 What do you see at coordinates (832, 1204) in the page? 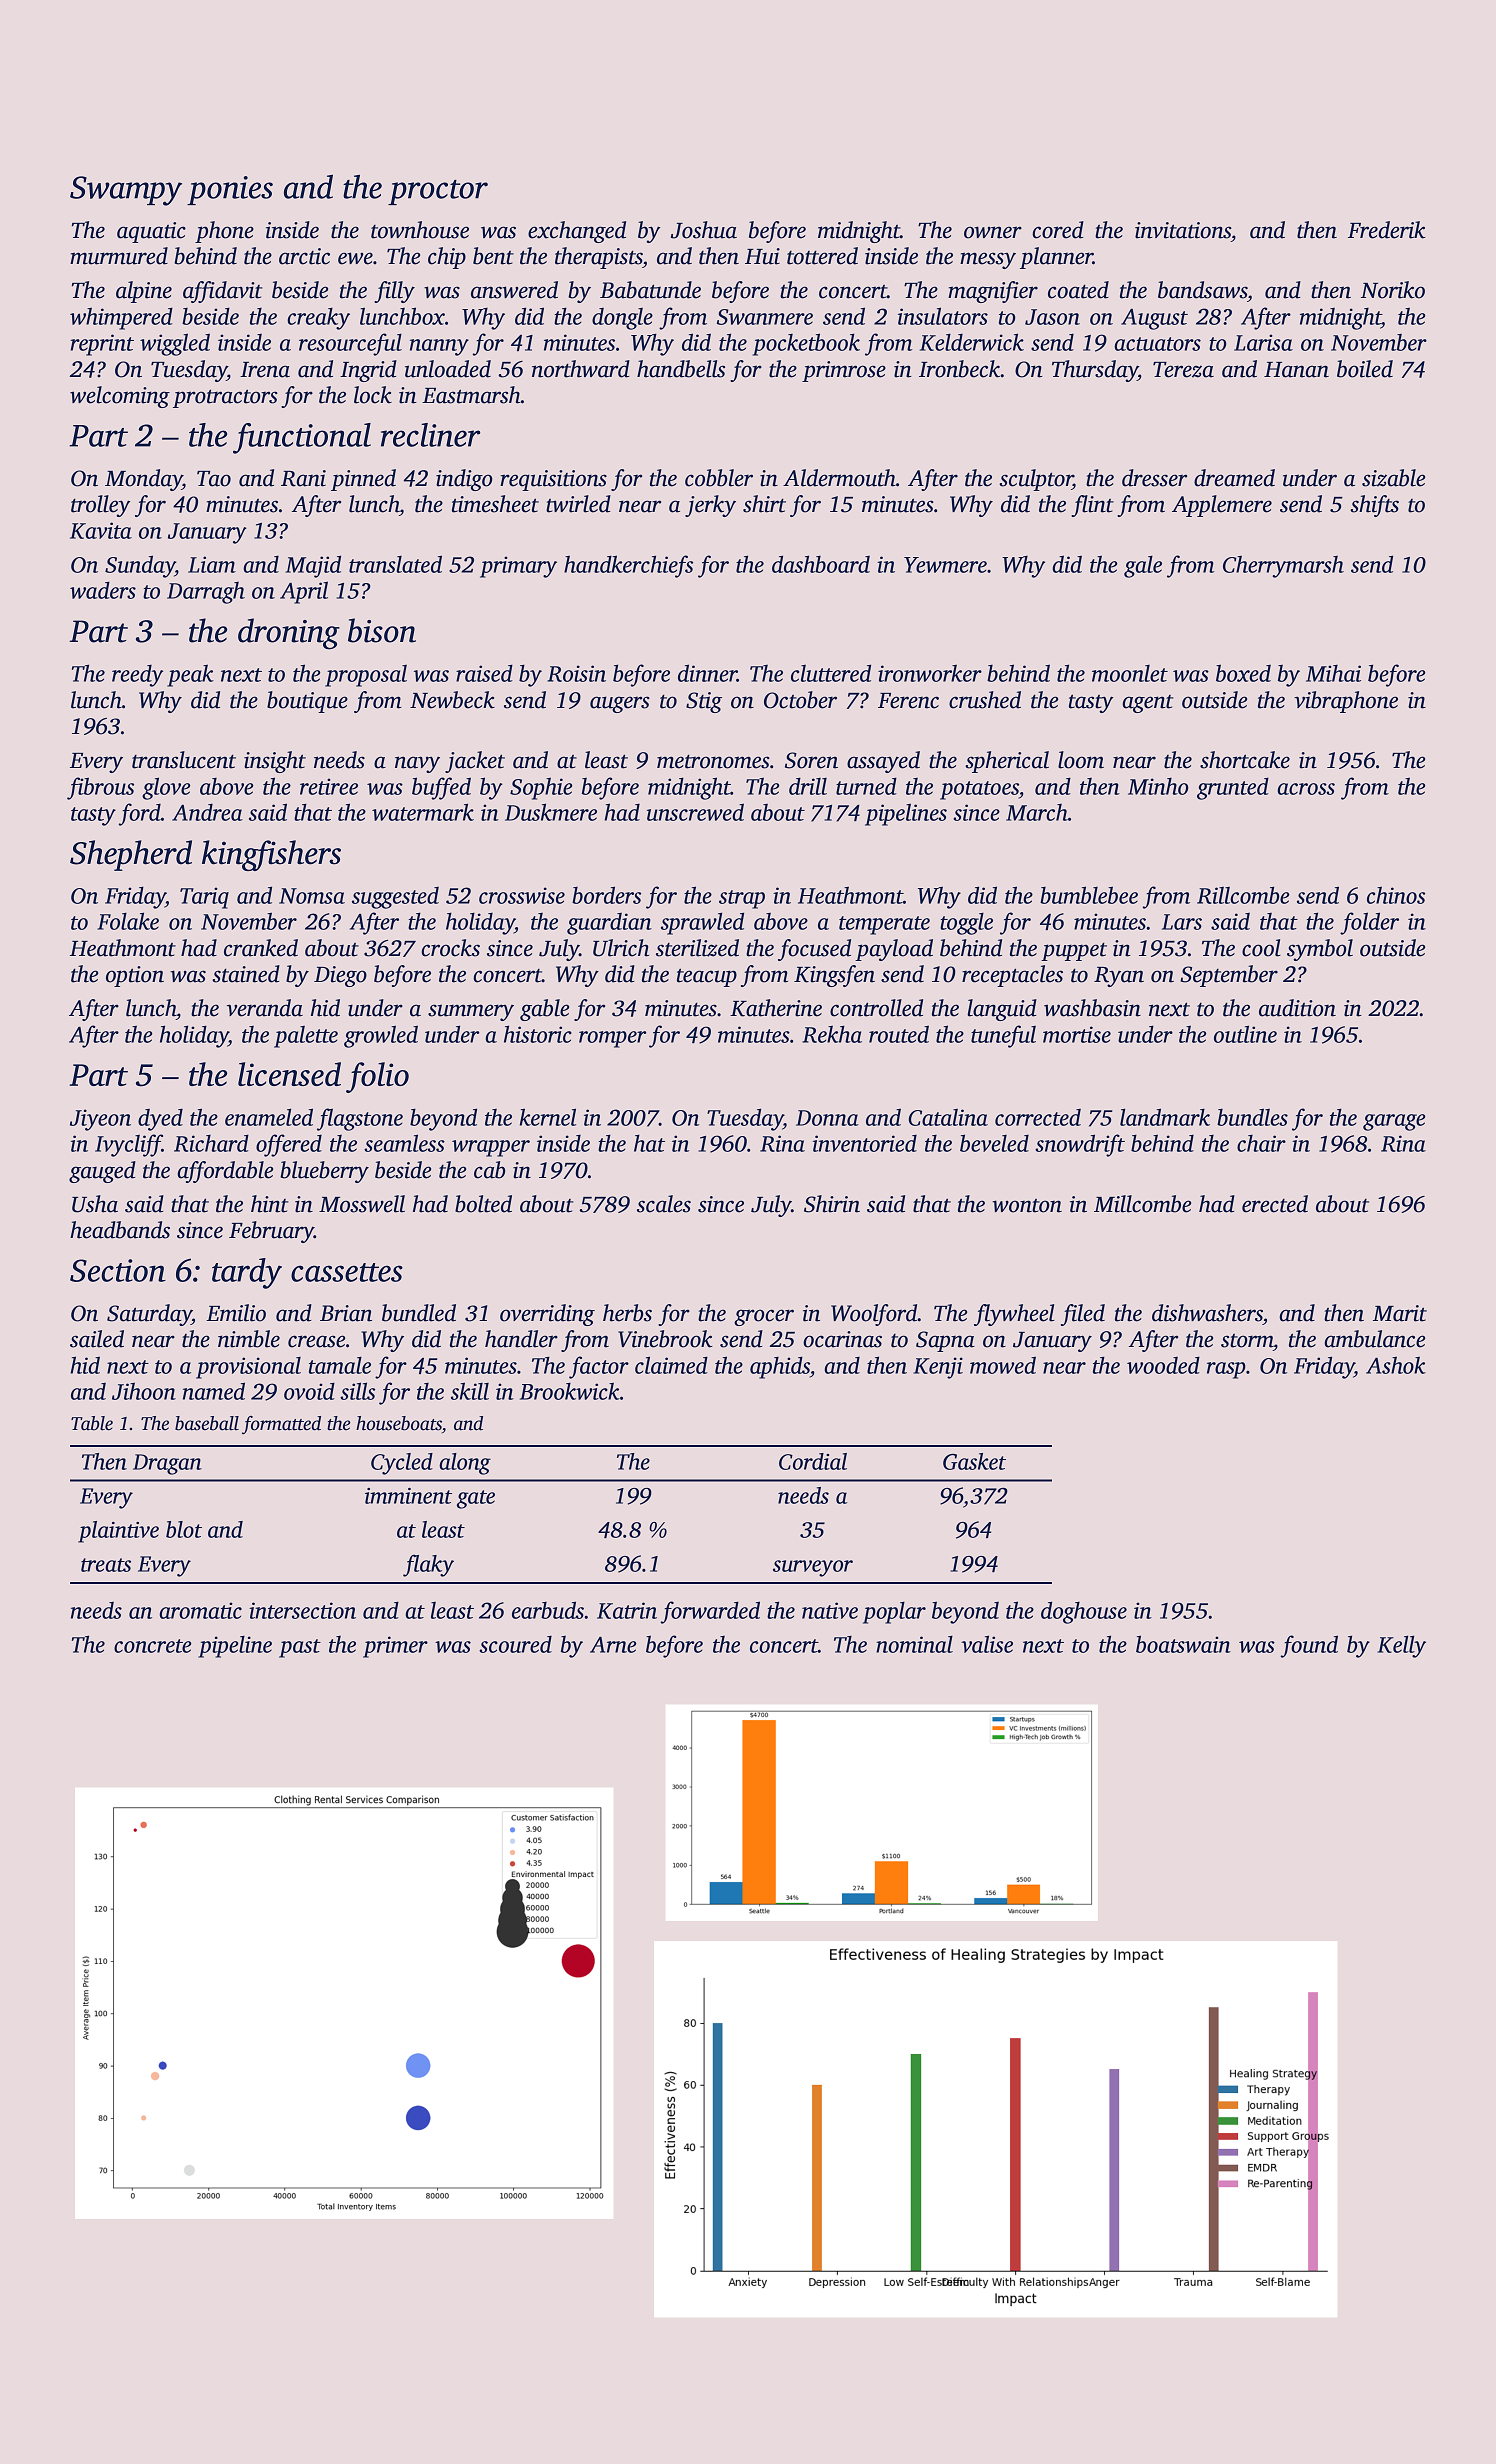
I see `Shirin` at bounding box center [832, 1204].
